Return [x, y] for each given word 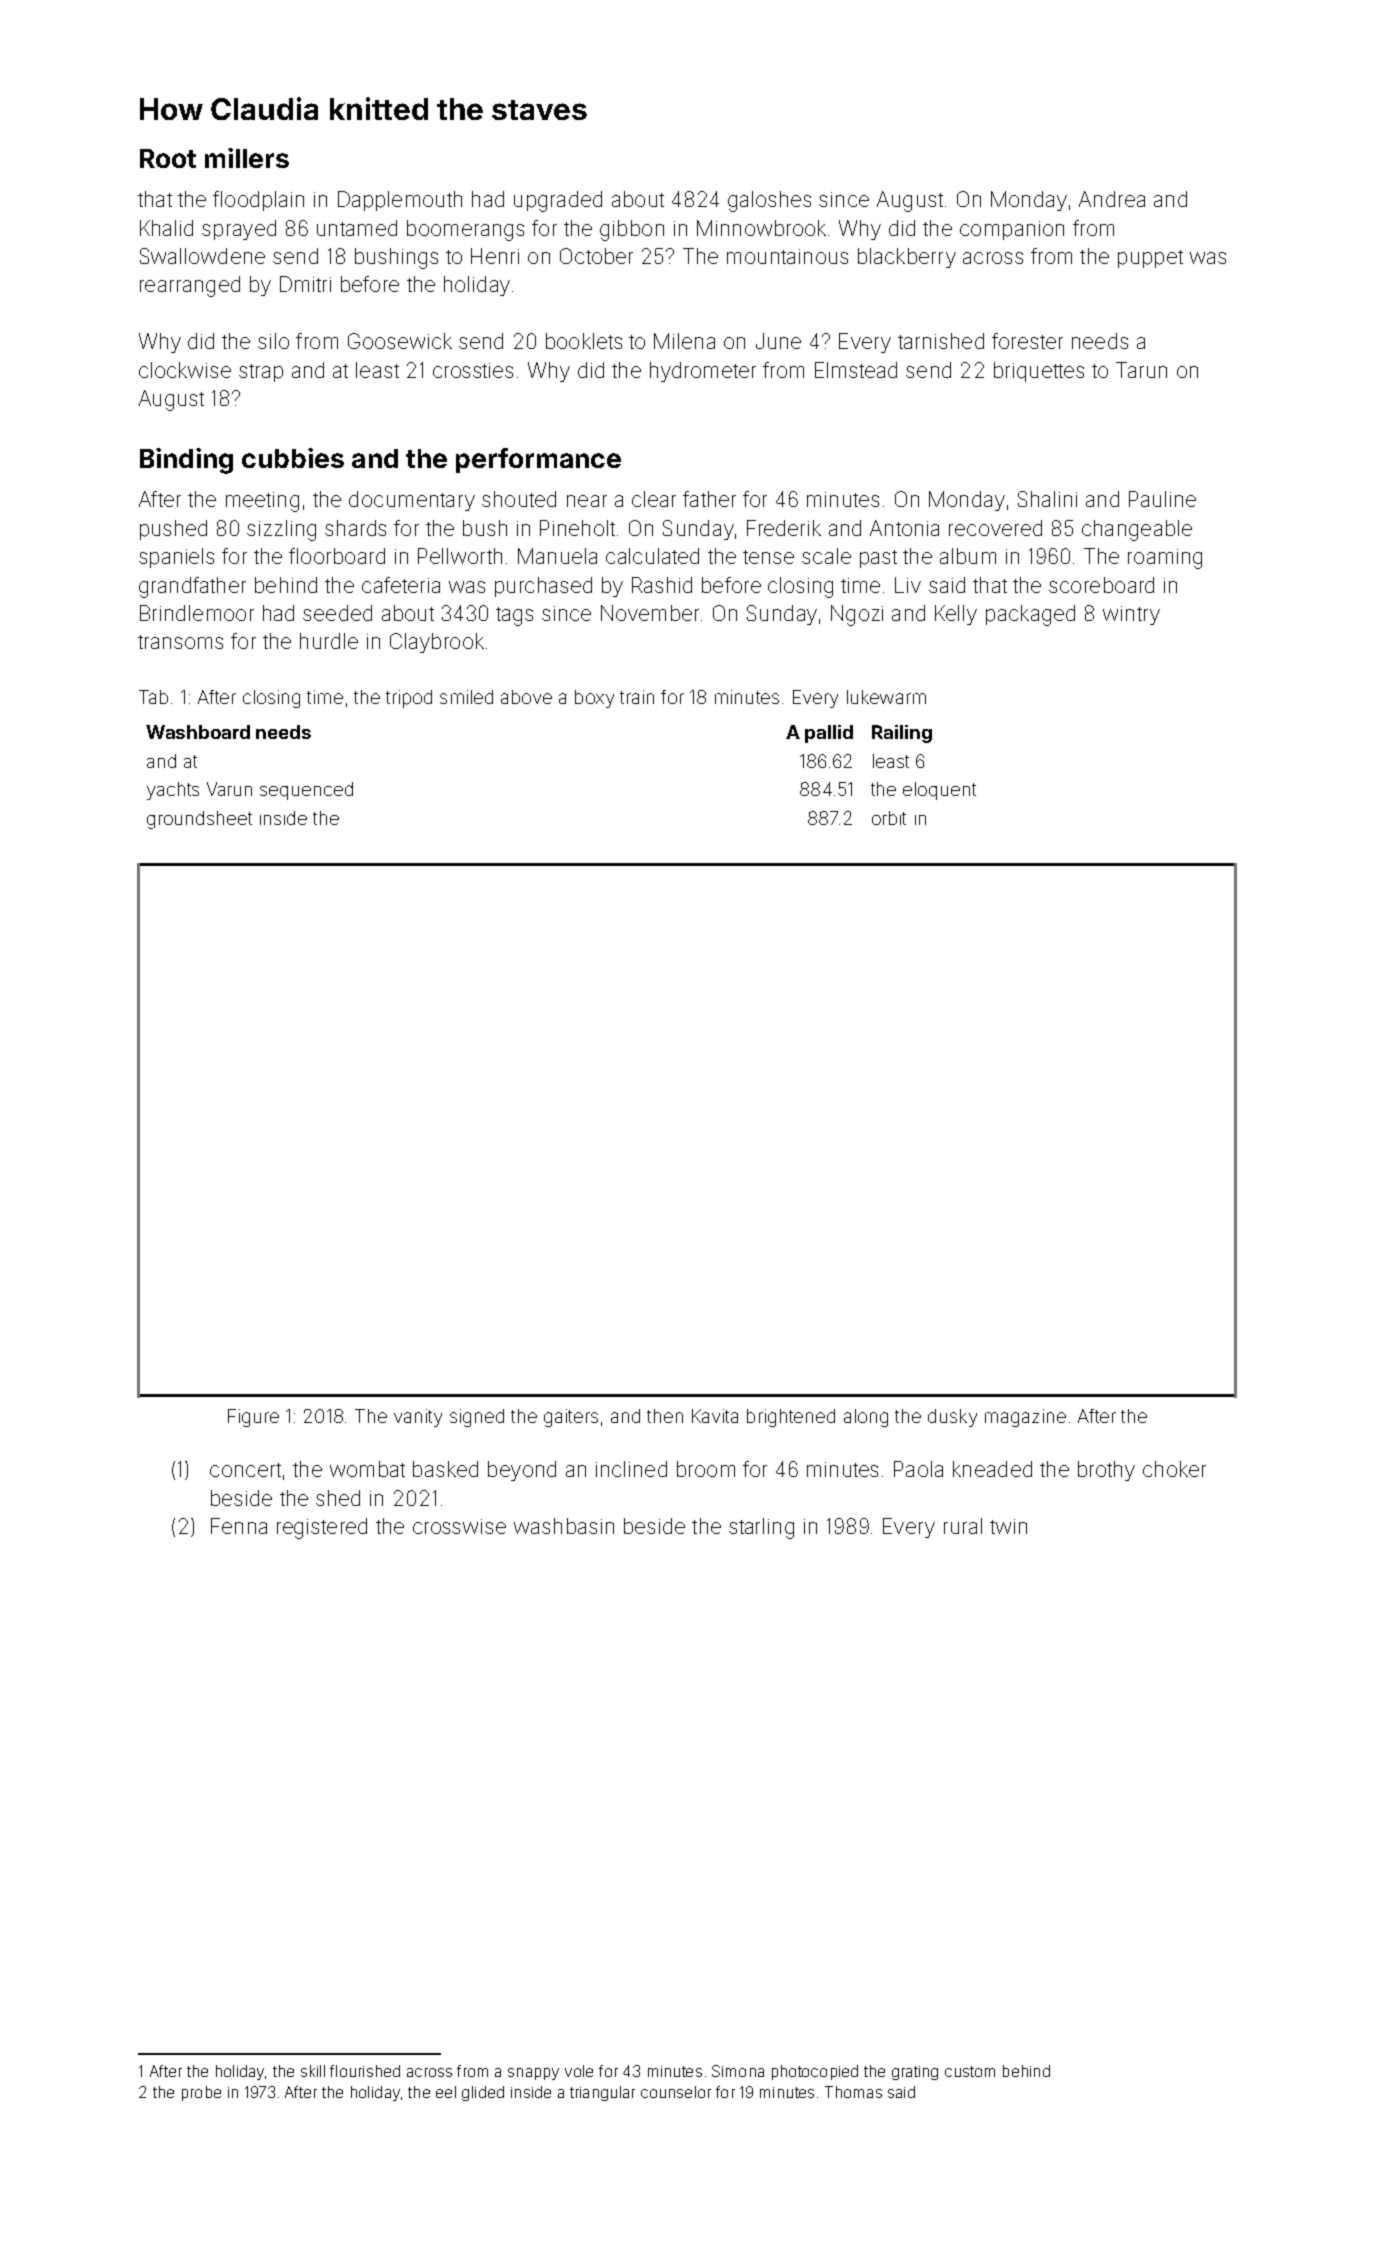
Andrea [1112, 199]
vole [579, 2071]
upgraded [558, 201]
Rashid [662, 585]
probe [201, 2093]
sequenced [306, 791]
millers [247, 158]
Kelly [956, 615]
